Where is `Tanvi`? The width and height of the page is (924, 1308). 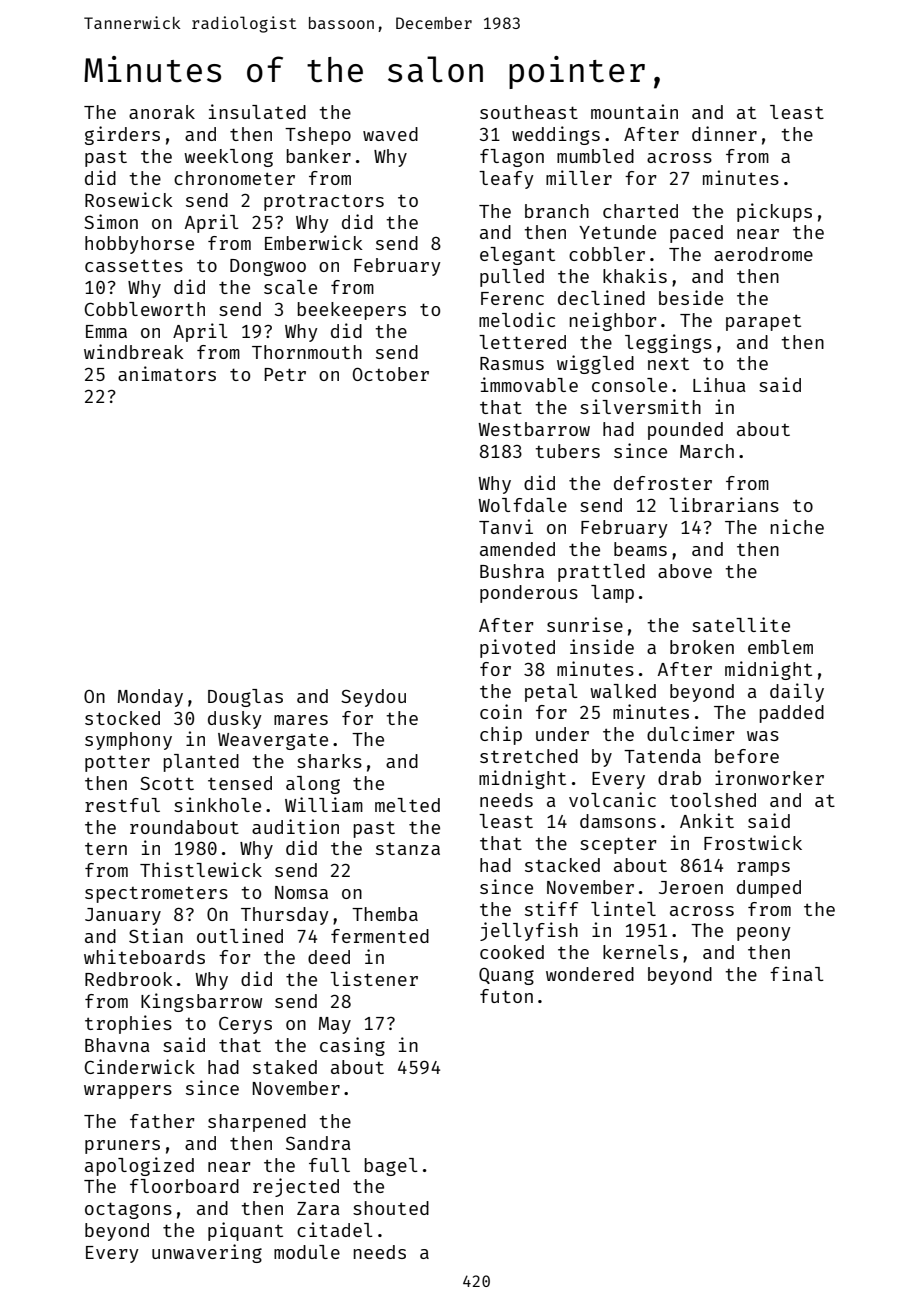 Tanvi is located at coordinates (506, 526).
